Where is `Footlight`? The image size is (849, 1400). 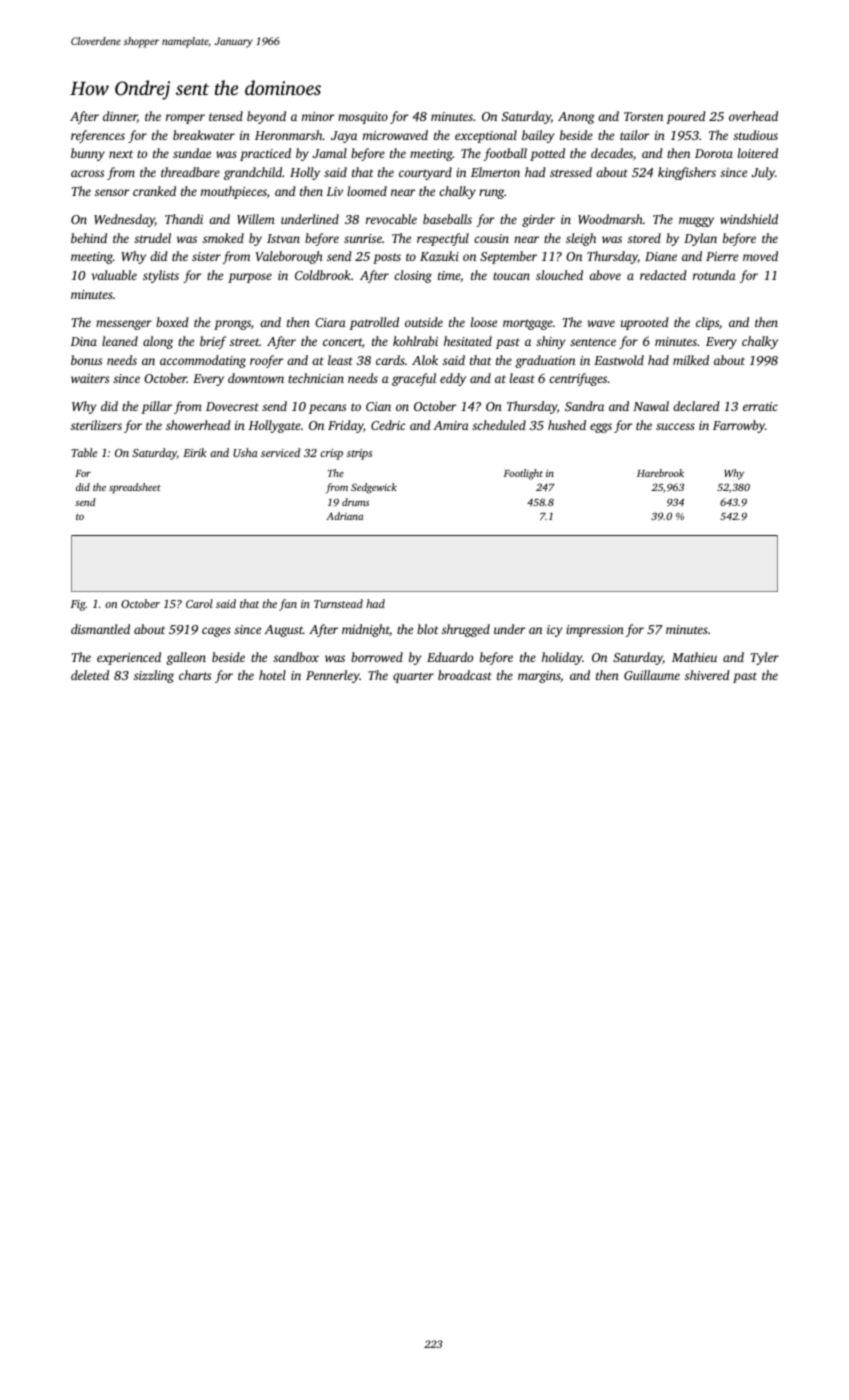
Footlight is located at coordinates (523, 474).
